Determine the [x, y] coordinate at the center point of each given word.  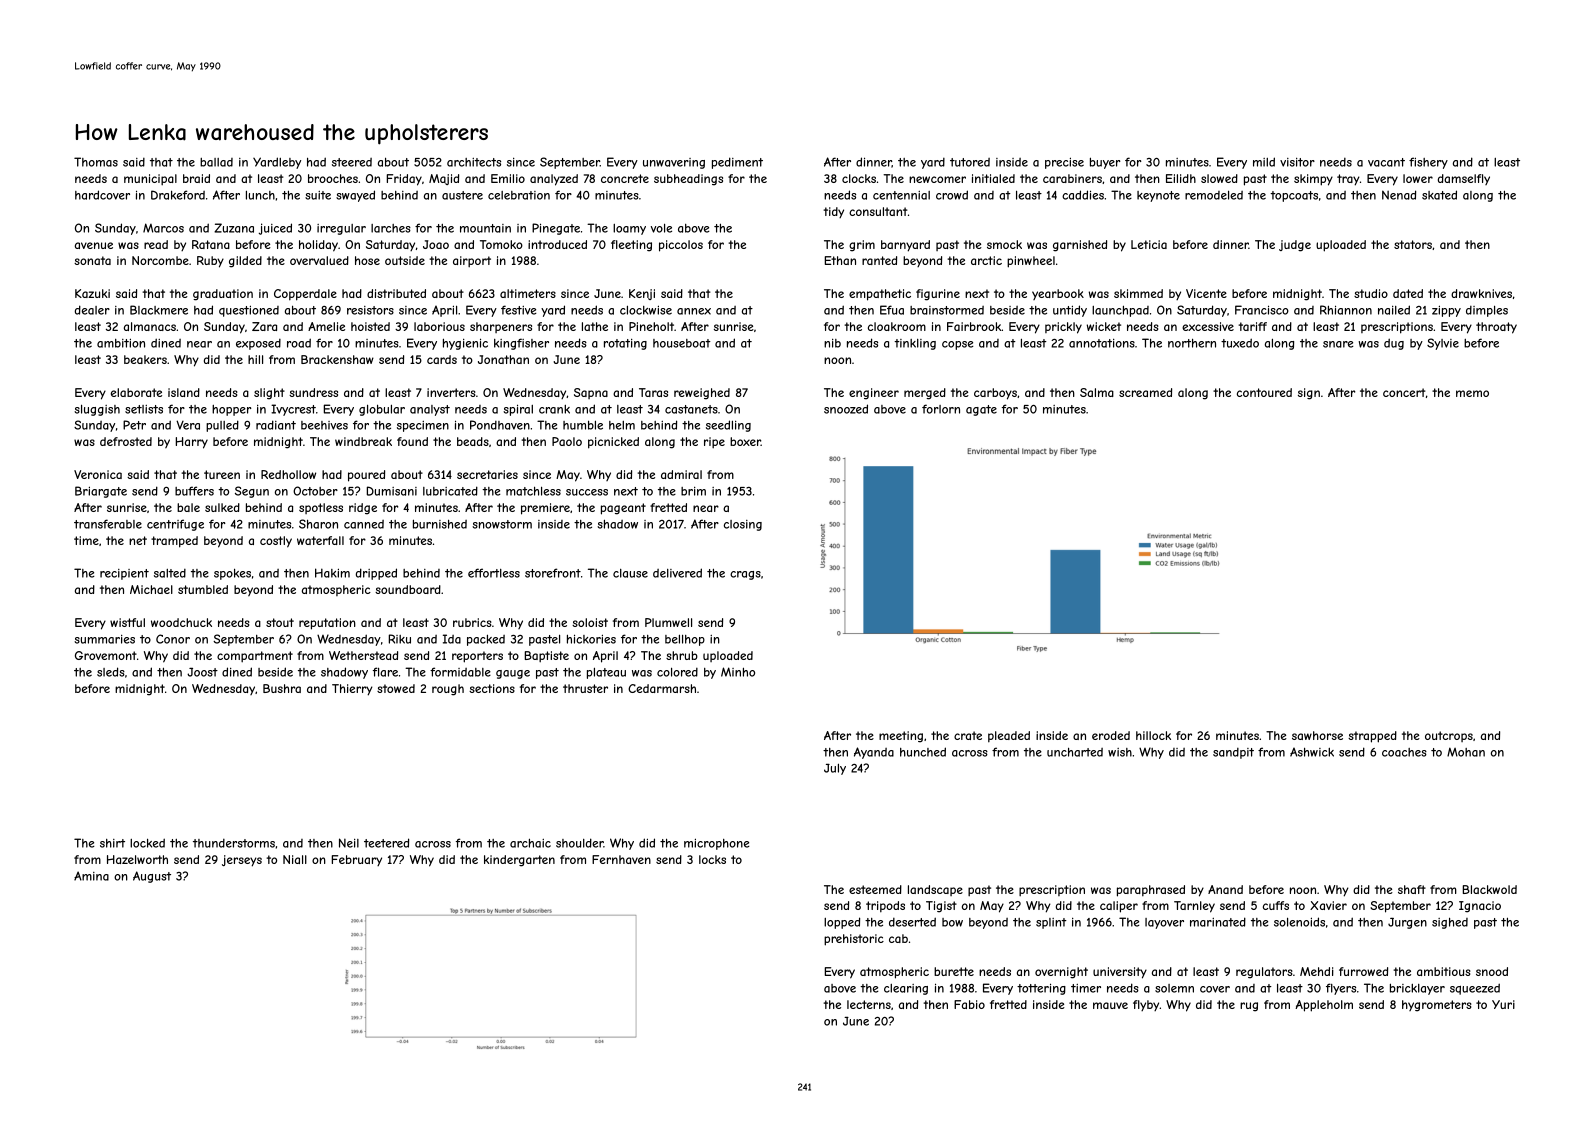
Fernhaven [621, 859]
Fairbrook [974, 326]
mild [1264, 162]
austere [462, 195]
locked [147, 843]
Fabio [969, 1004]
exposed [258, 344]
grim [862, 246]
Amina [91, 876]
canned [364, 524]
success [587, 492]
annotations [1102, 343]
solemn [1174, 988]
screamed [1145, 392]
